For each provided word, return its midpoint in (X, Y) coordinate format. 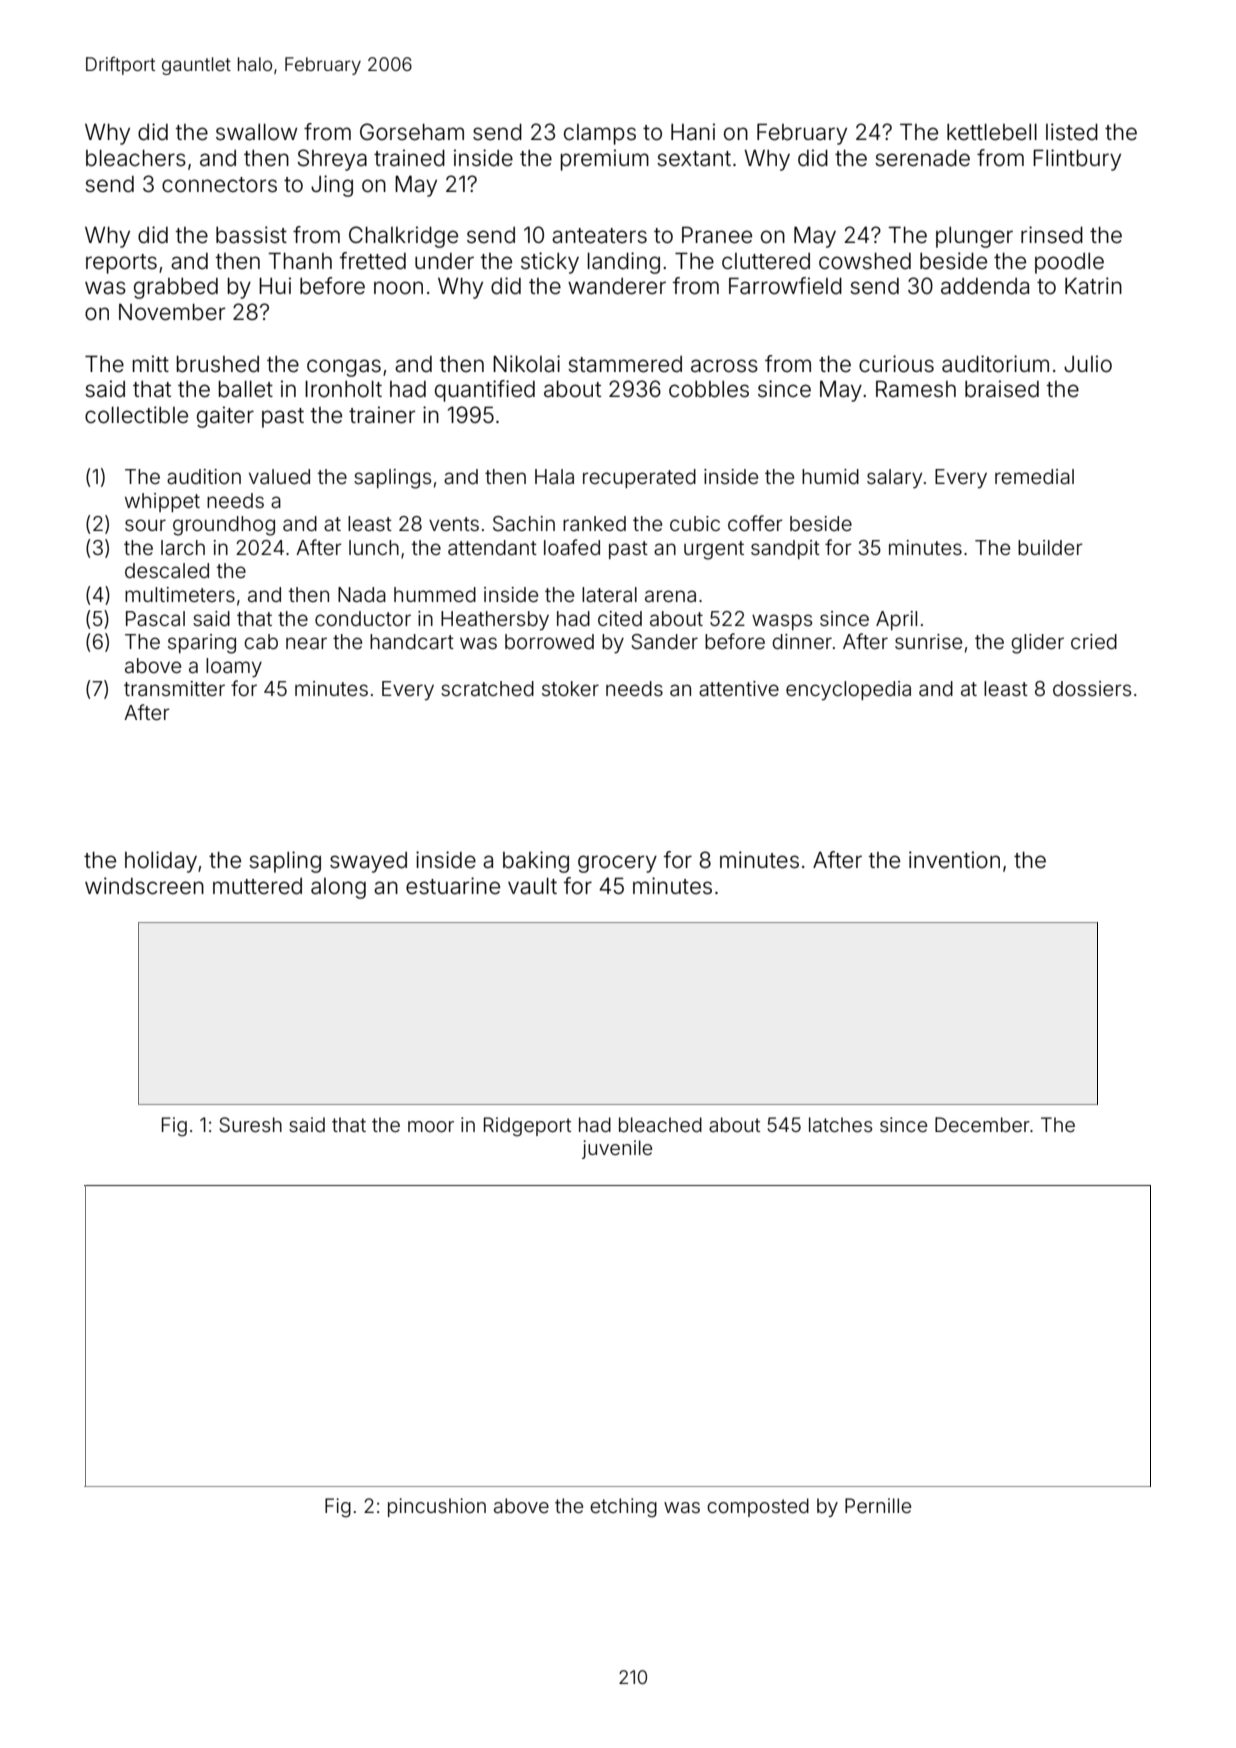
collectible (136, 415)
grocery (617, 864)
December (982, 1124)
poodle (1069, 263)
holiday (161, 862)
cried (1094, 641)
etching (623, 1508)
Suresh (250, 1125)
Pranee (717, 235)
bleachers (136, 158)
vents (454, 524)
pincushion (437, 1507)
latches (840, 1124)
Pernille (878, 1505)
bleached (660, 1124)
